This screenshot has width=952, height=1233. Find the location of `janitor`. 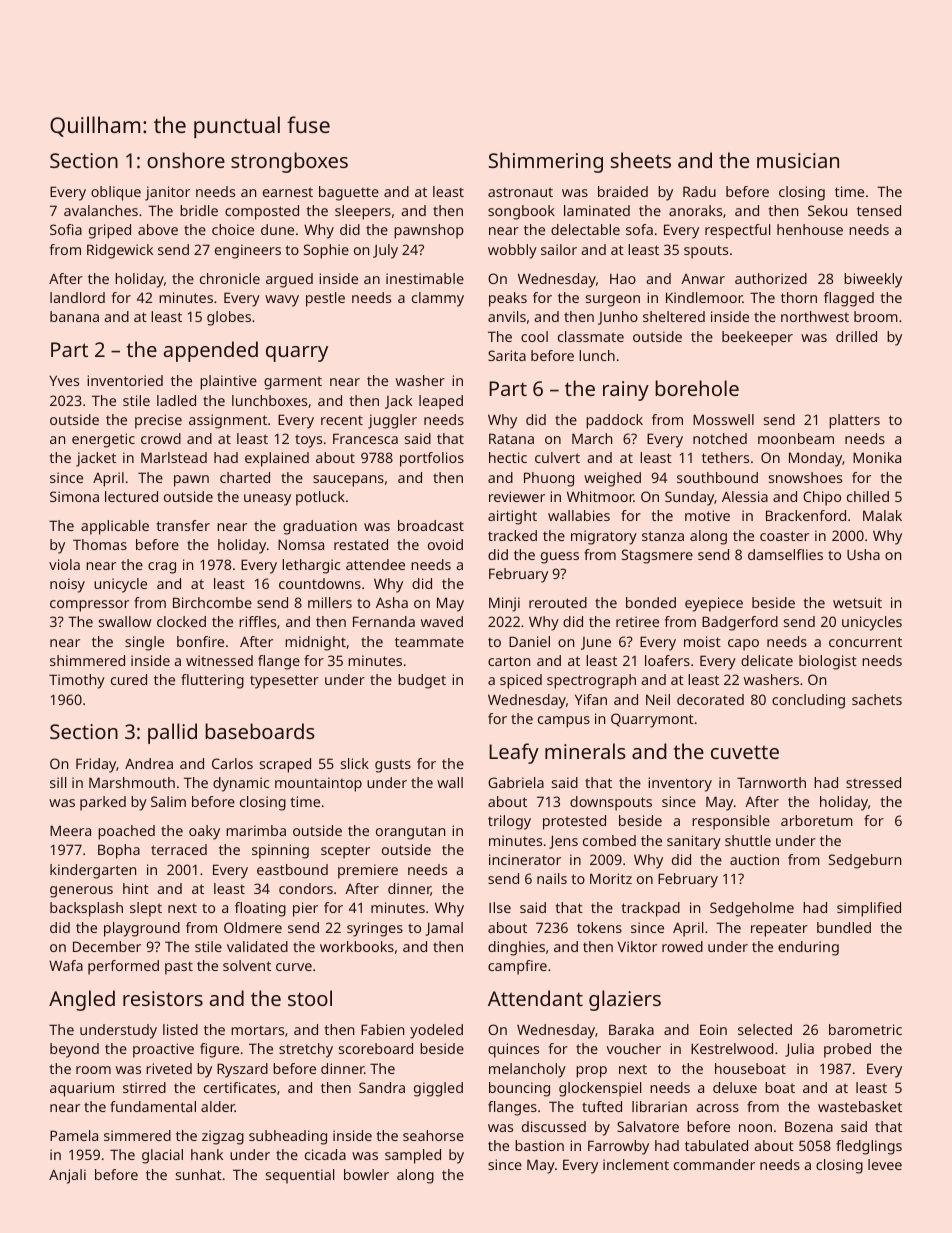

janitor is located at coordinates (167, 193).
